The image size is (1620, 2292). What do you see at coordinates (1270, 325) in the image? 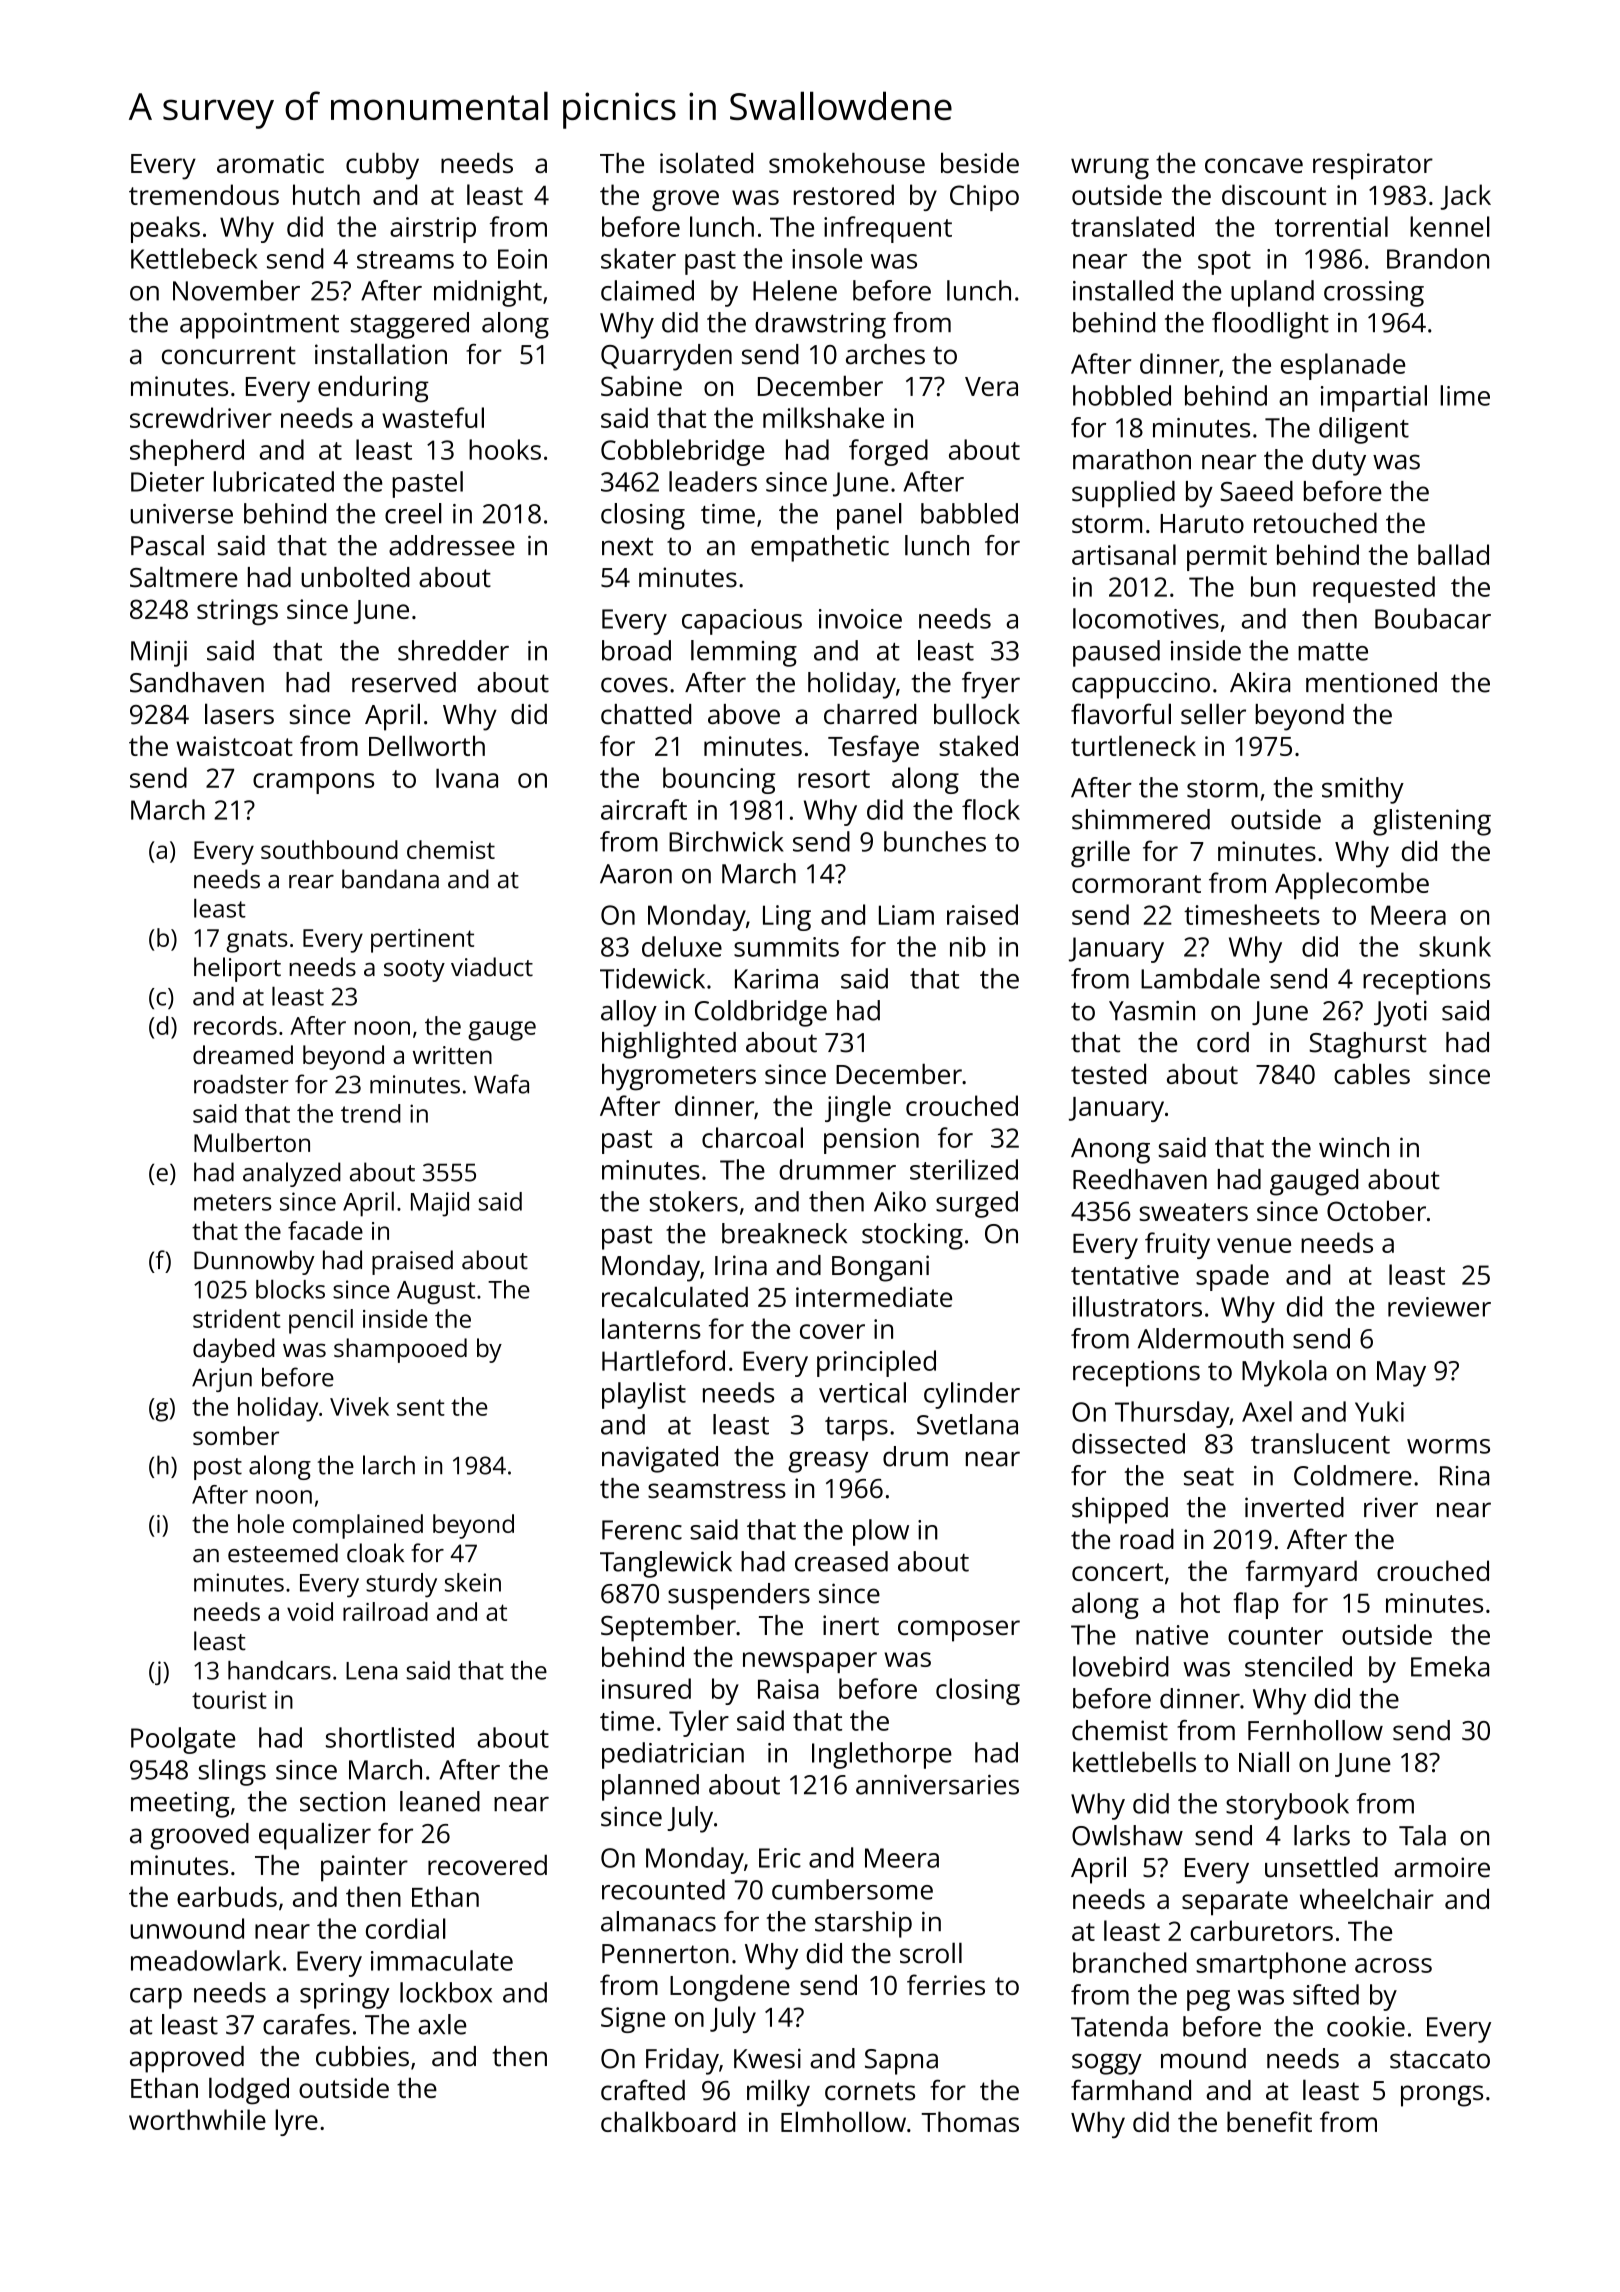
I see `floodlight` at bounding box center [1270, 325].
